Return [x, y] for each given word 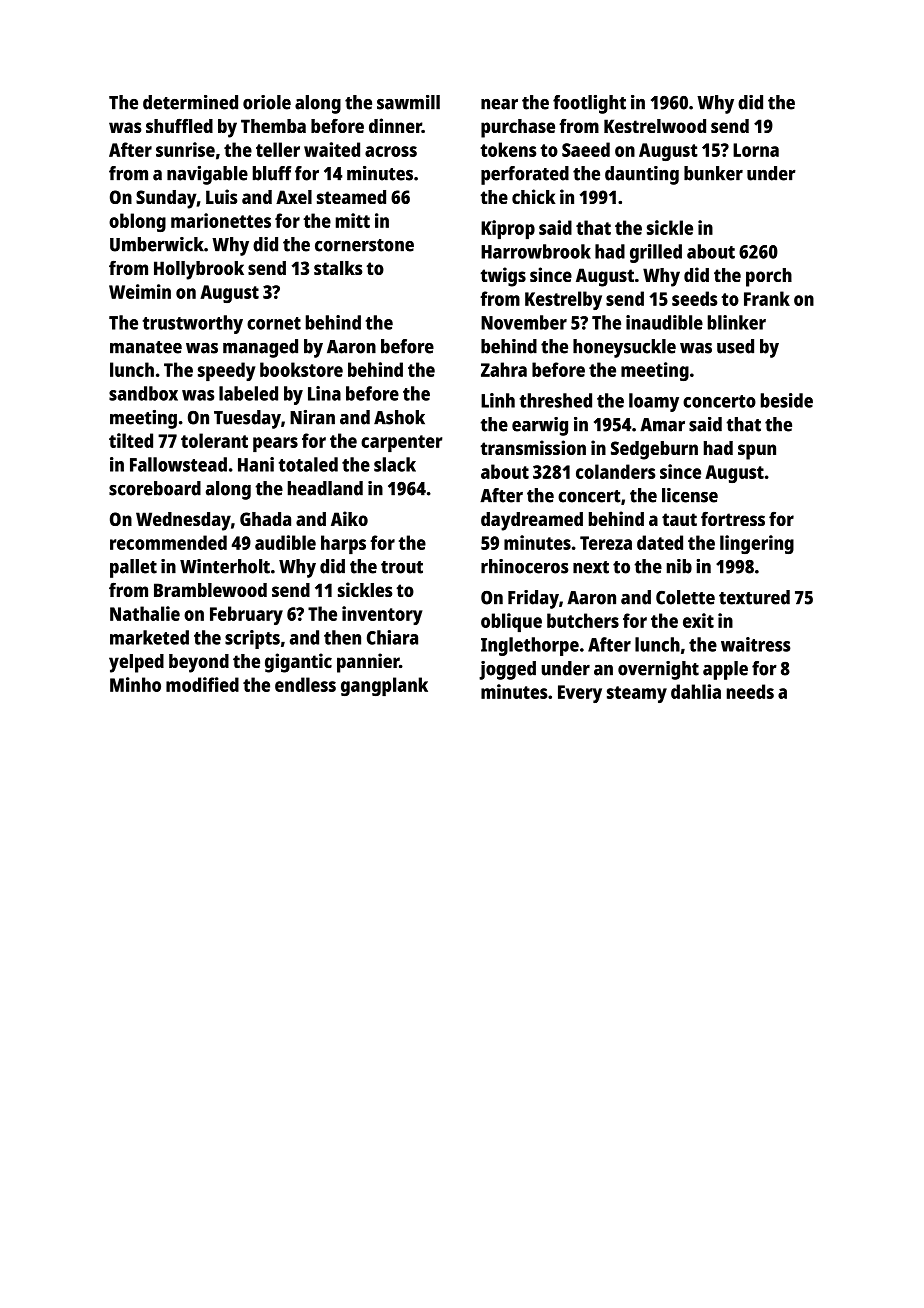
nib [679, 566]
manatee [146, 347]
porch [769, 277]
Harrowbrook [536, 251]
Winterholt [225, 566]
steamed [351, 197]
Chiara [392, 637]
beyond [199, 663]
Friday [533, 599]
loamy [654, 402]
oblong [137, 222]
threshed [556, 400]
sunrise [185, 149]
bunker [713, 173]
